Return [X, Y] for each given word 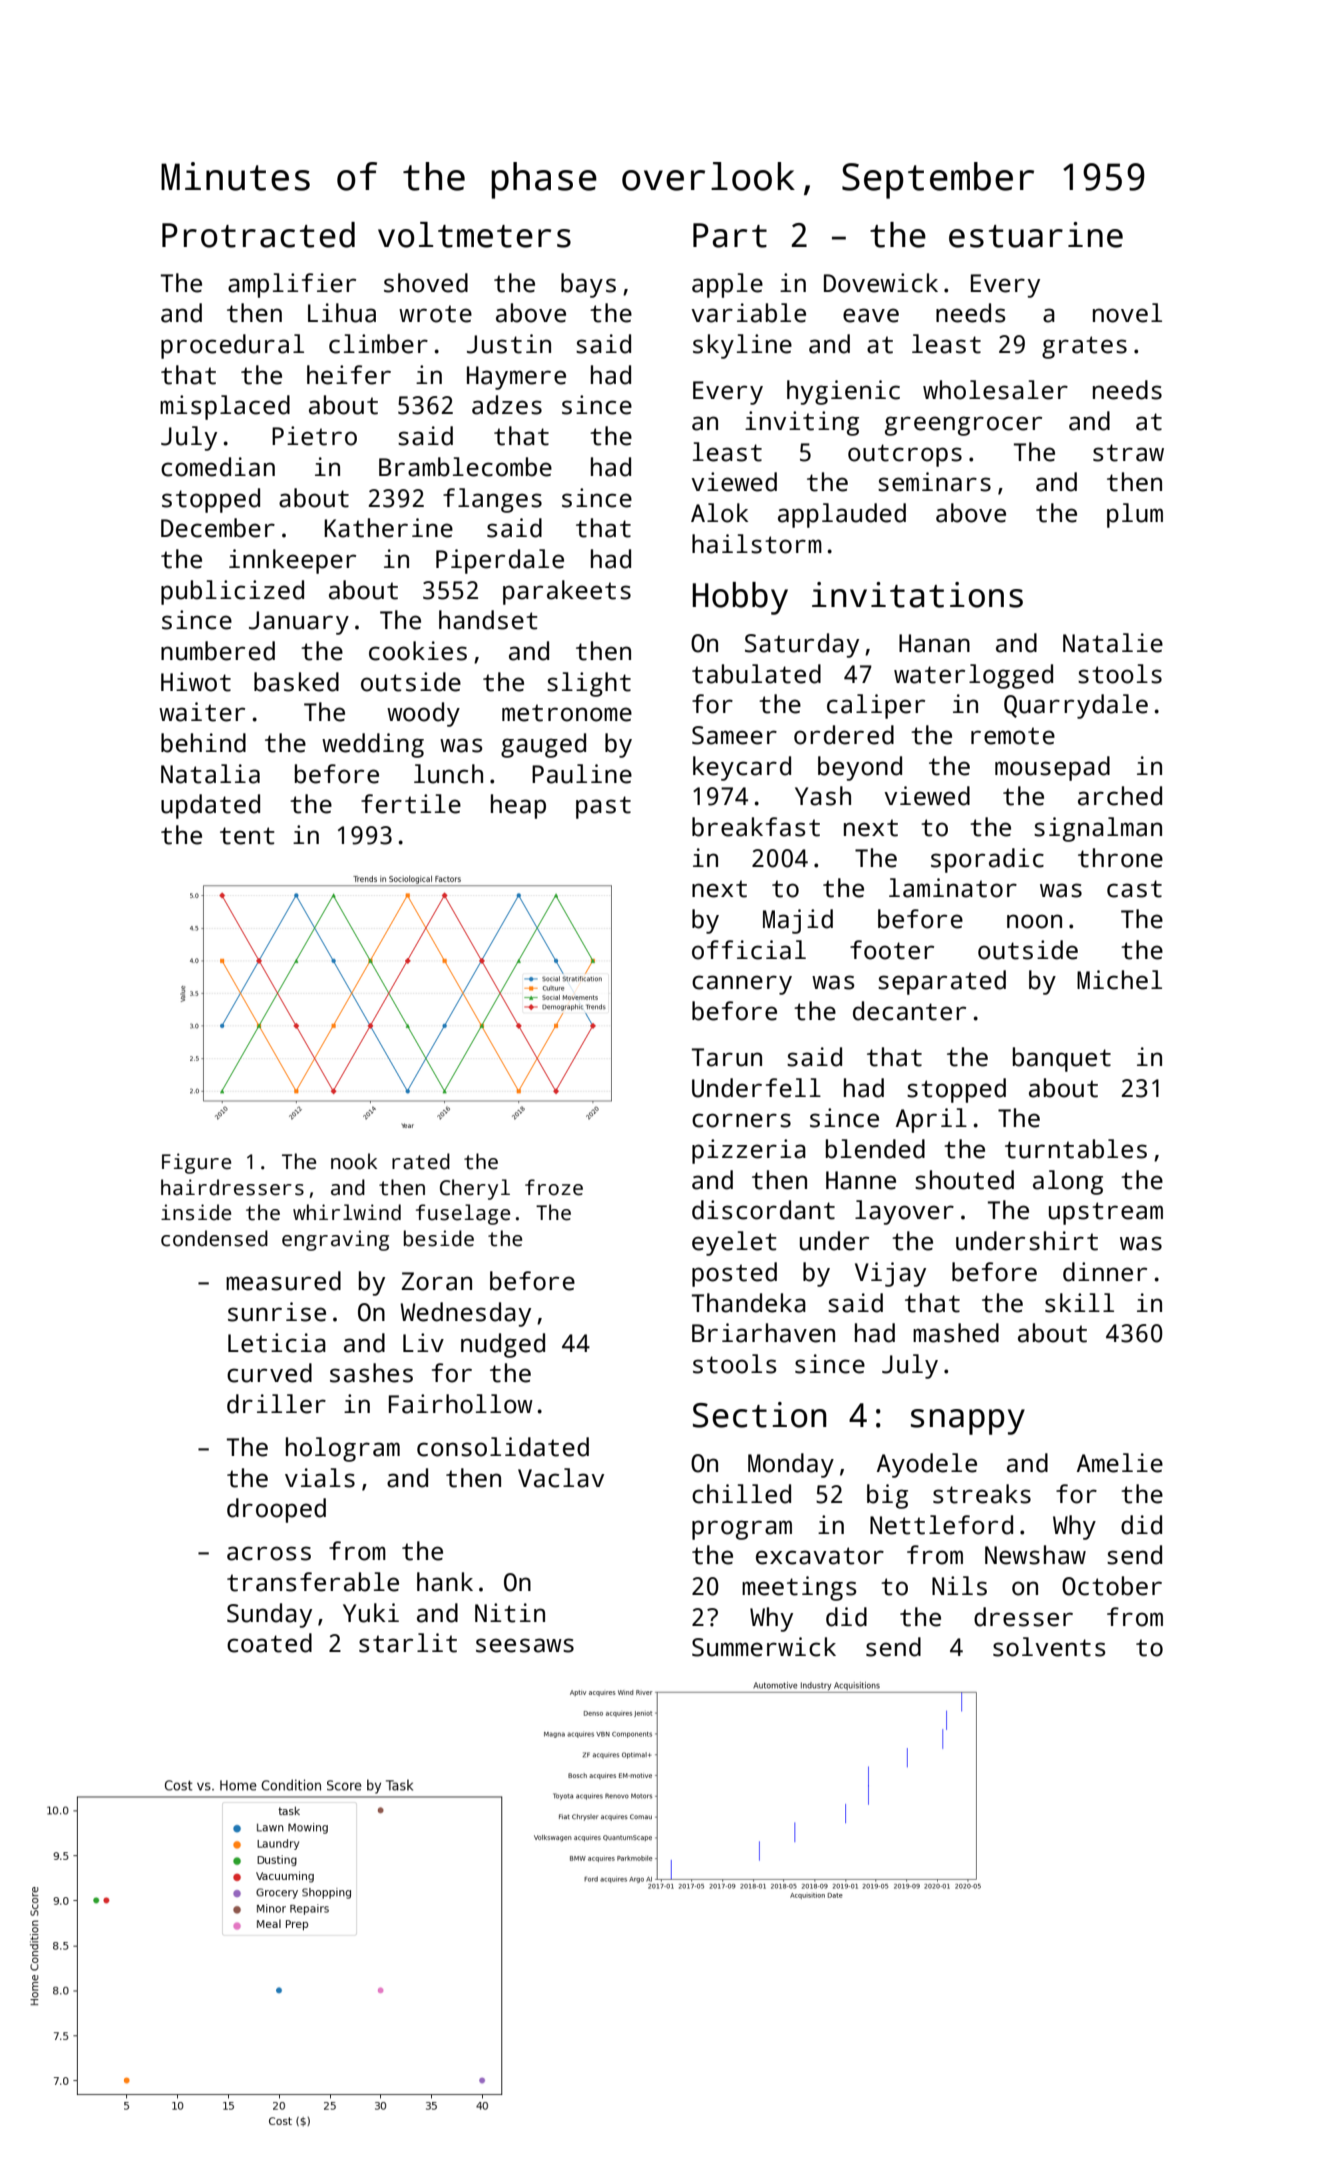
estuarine [1036, 235]
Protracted [258, 235]
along [1068, 1182]
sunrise [277, 1312]
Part [730, 235]
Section [760, 1415]
